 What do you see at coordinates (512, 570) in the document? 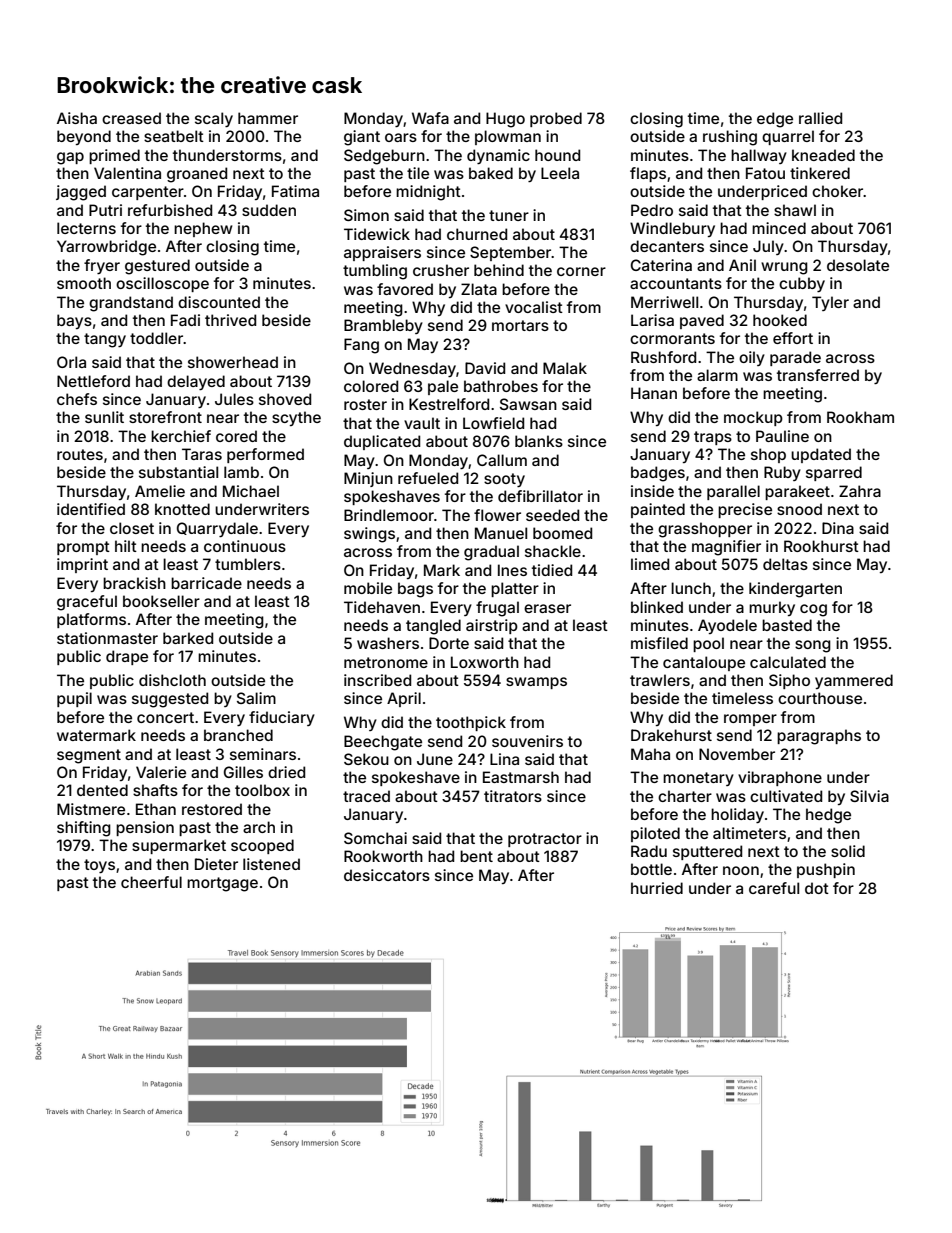
I see `Ines` at bounding box center [512, 570].
